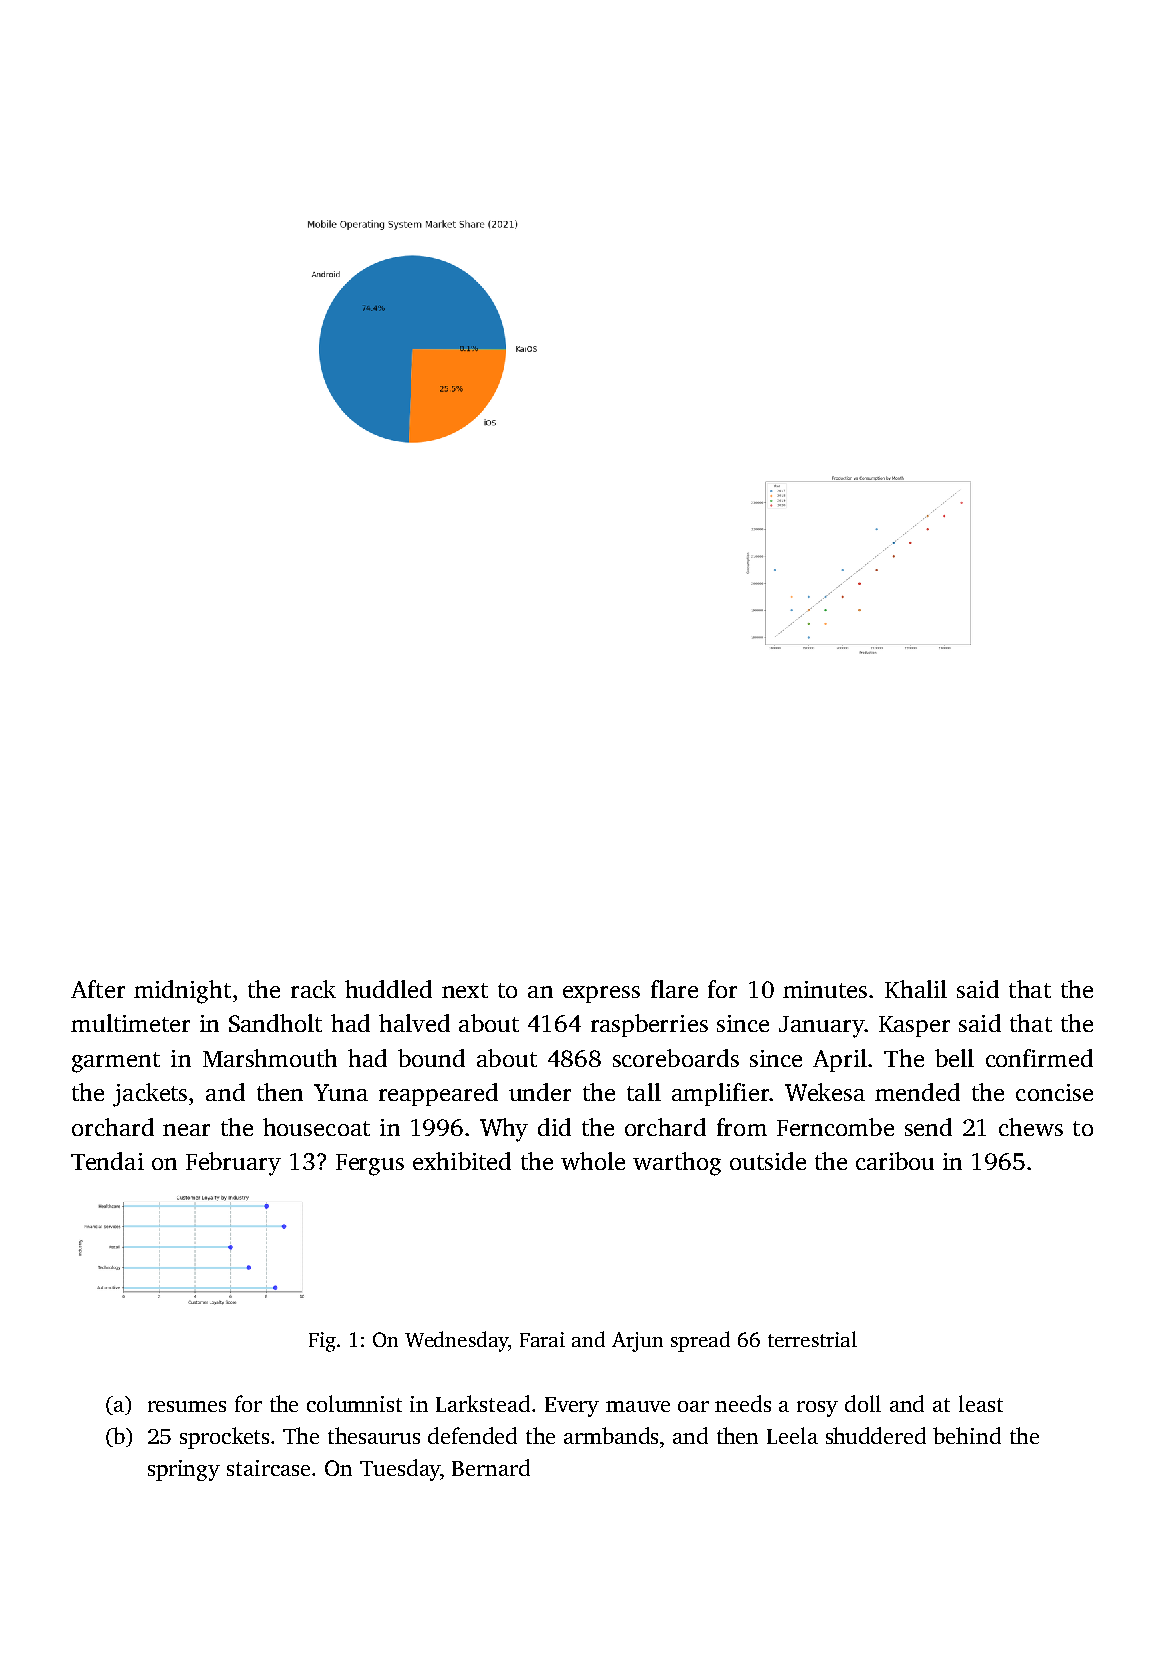 The height and width of the screenshot is (1654, 1165). Describe the element at coordinates (812, 1339) in the screenshot. I see `terrestrial` at that location.
